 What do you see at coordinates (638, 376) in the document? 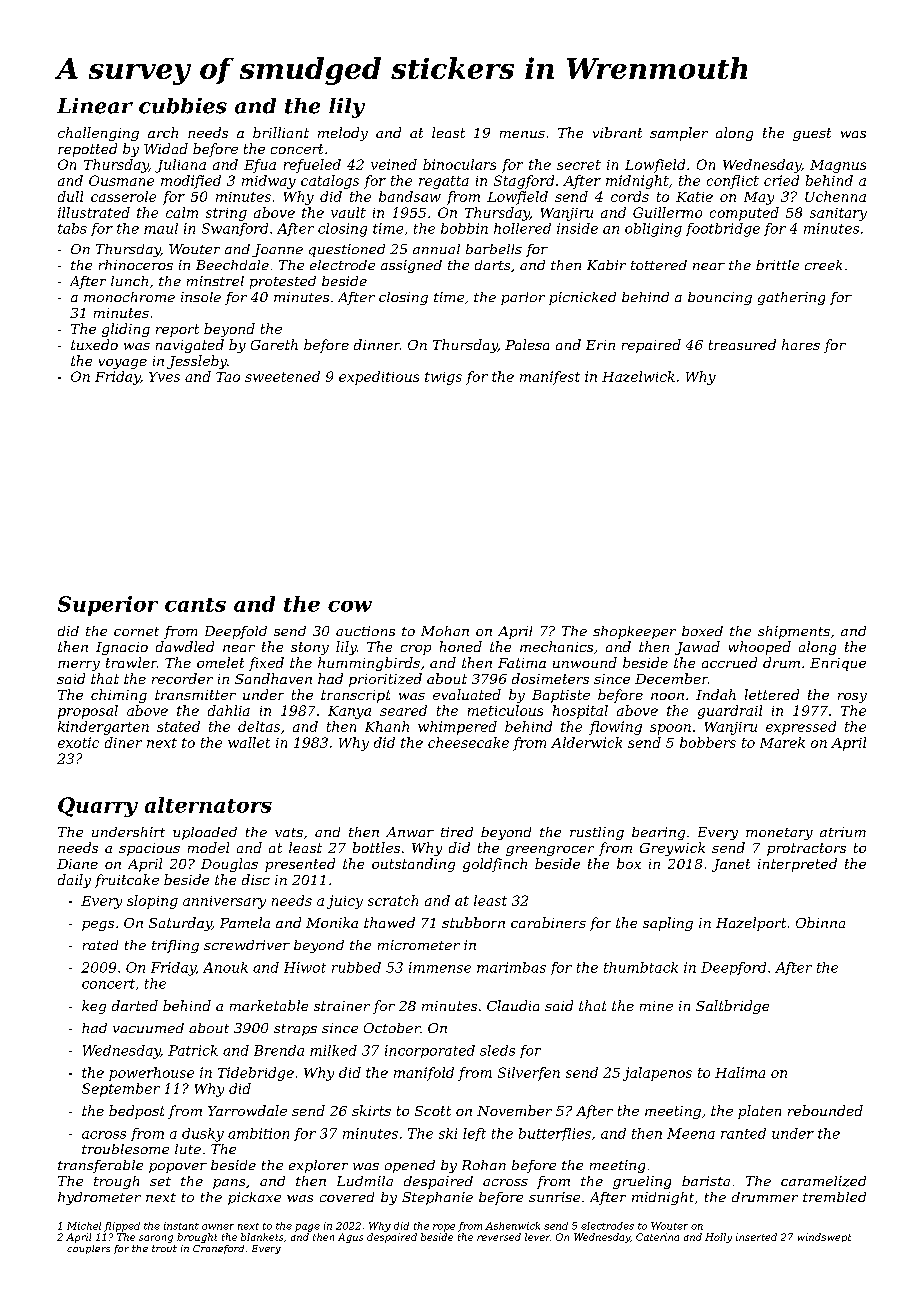
I see `Hazelwick` at bounding box center [638, 376].
